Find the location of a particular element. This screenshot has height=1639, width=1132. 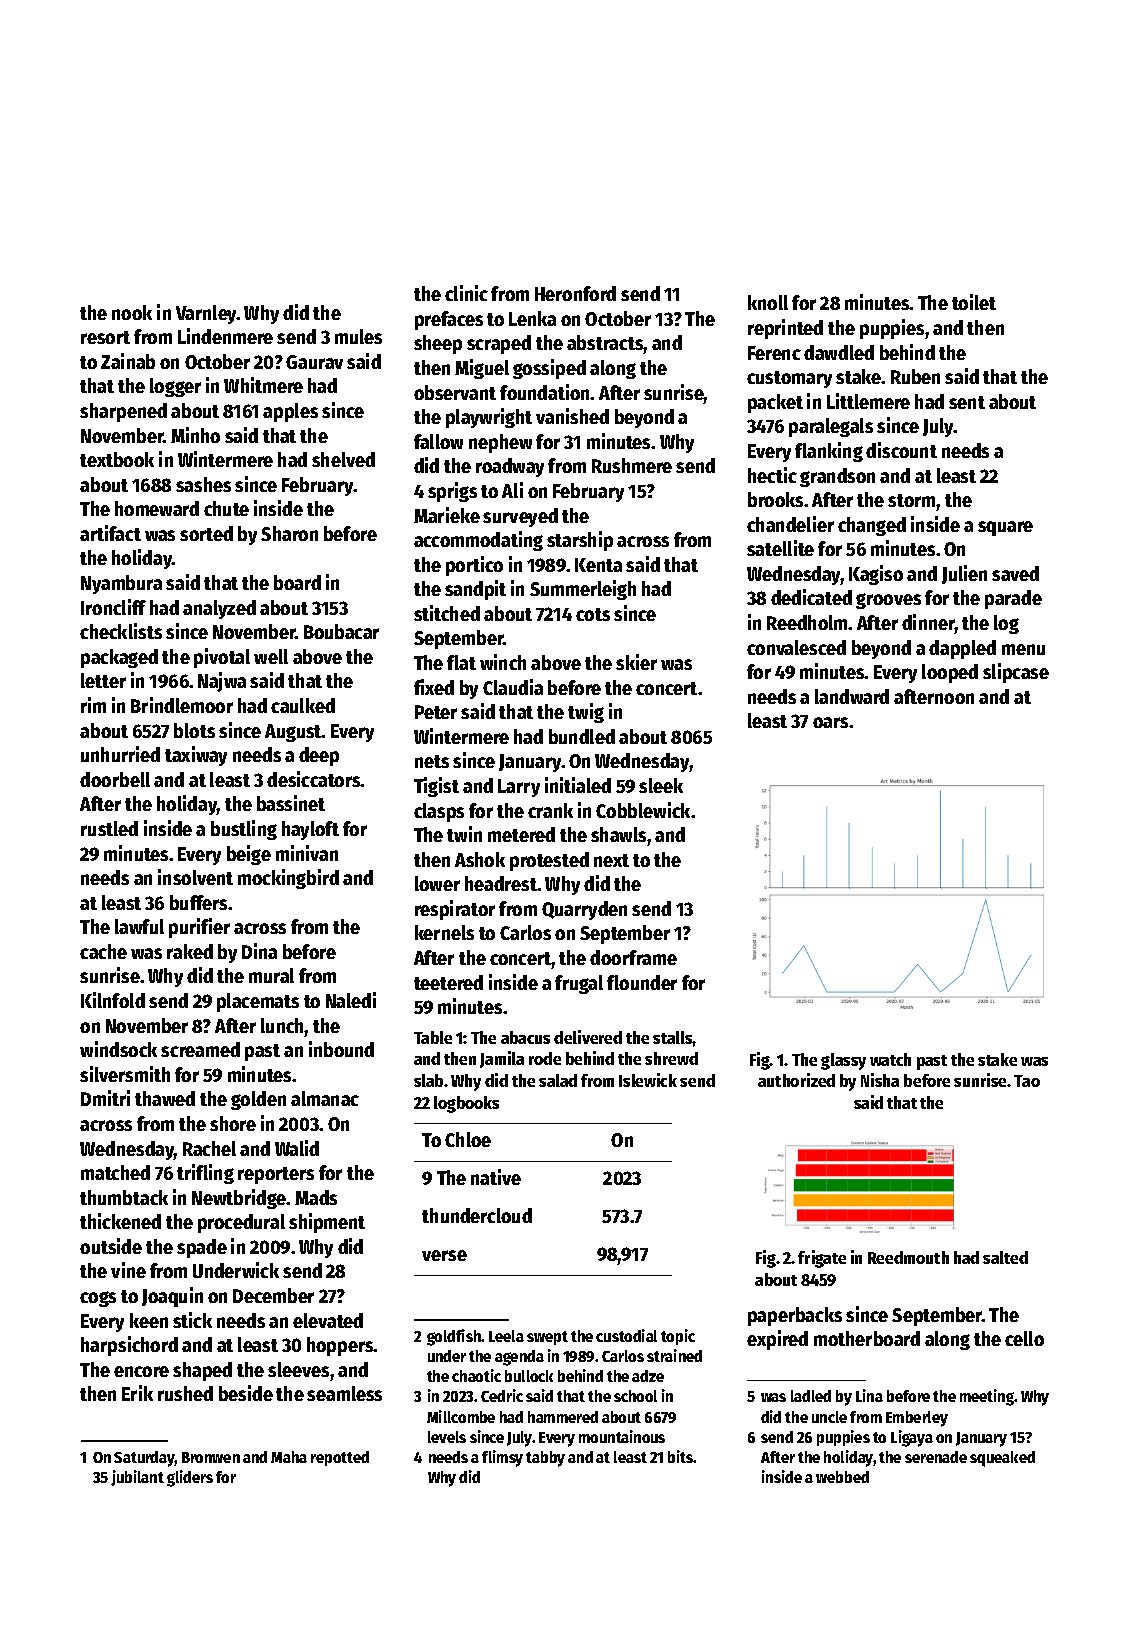

toilet is located at coordinates (974, 302).
